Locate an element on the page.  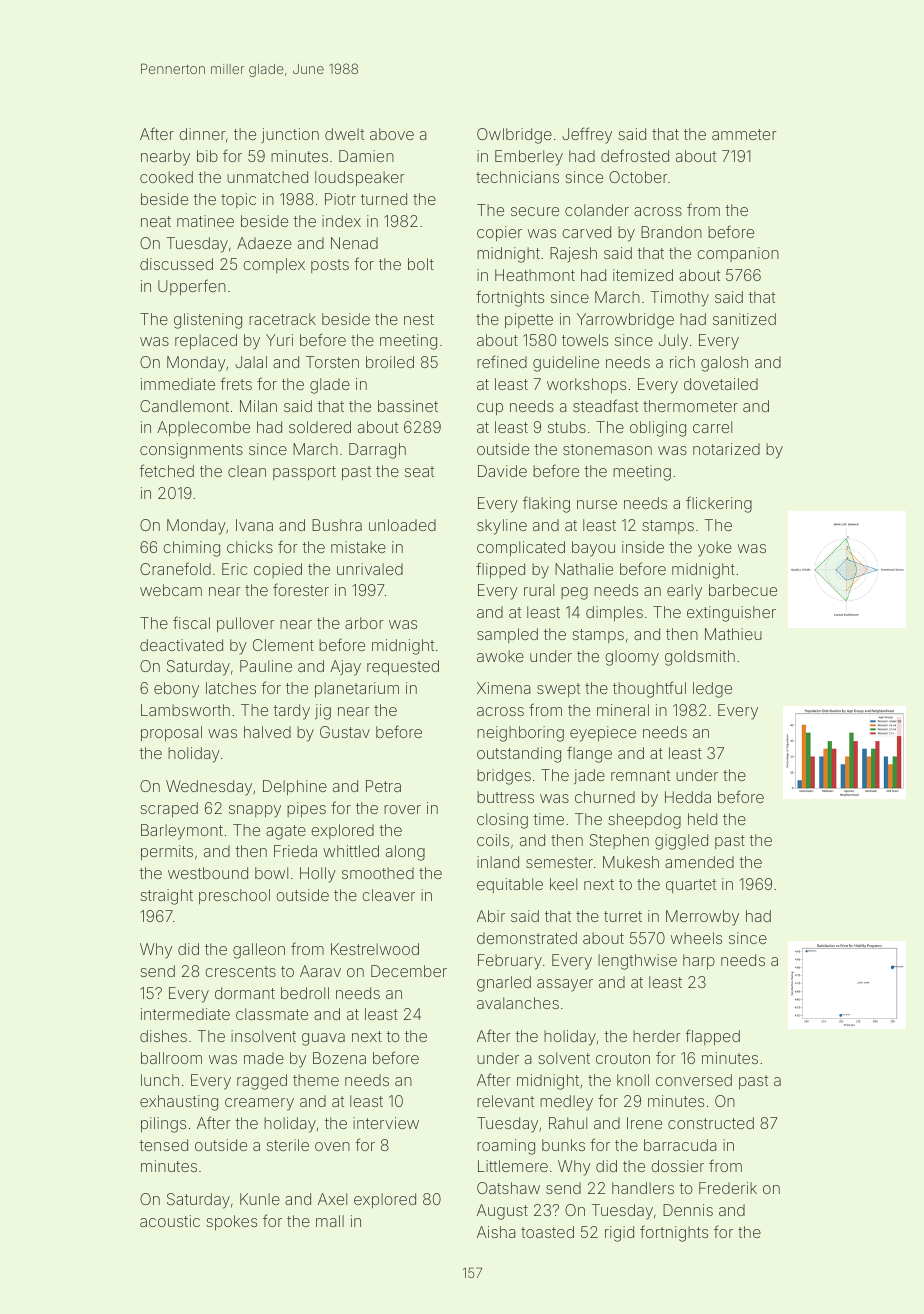
Owlbridge is located at coordinates (514, 136).
